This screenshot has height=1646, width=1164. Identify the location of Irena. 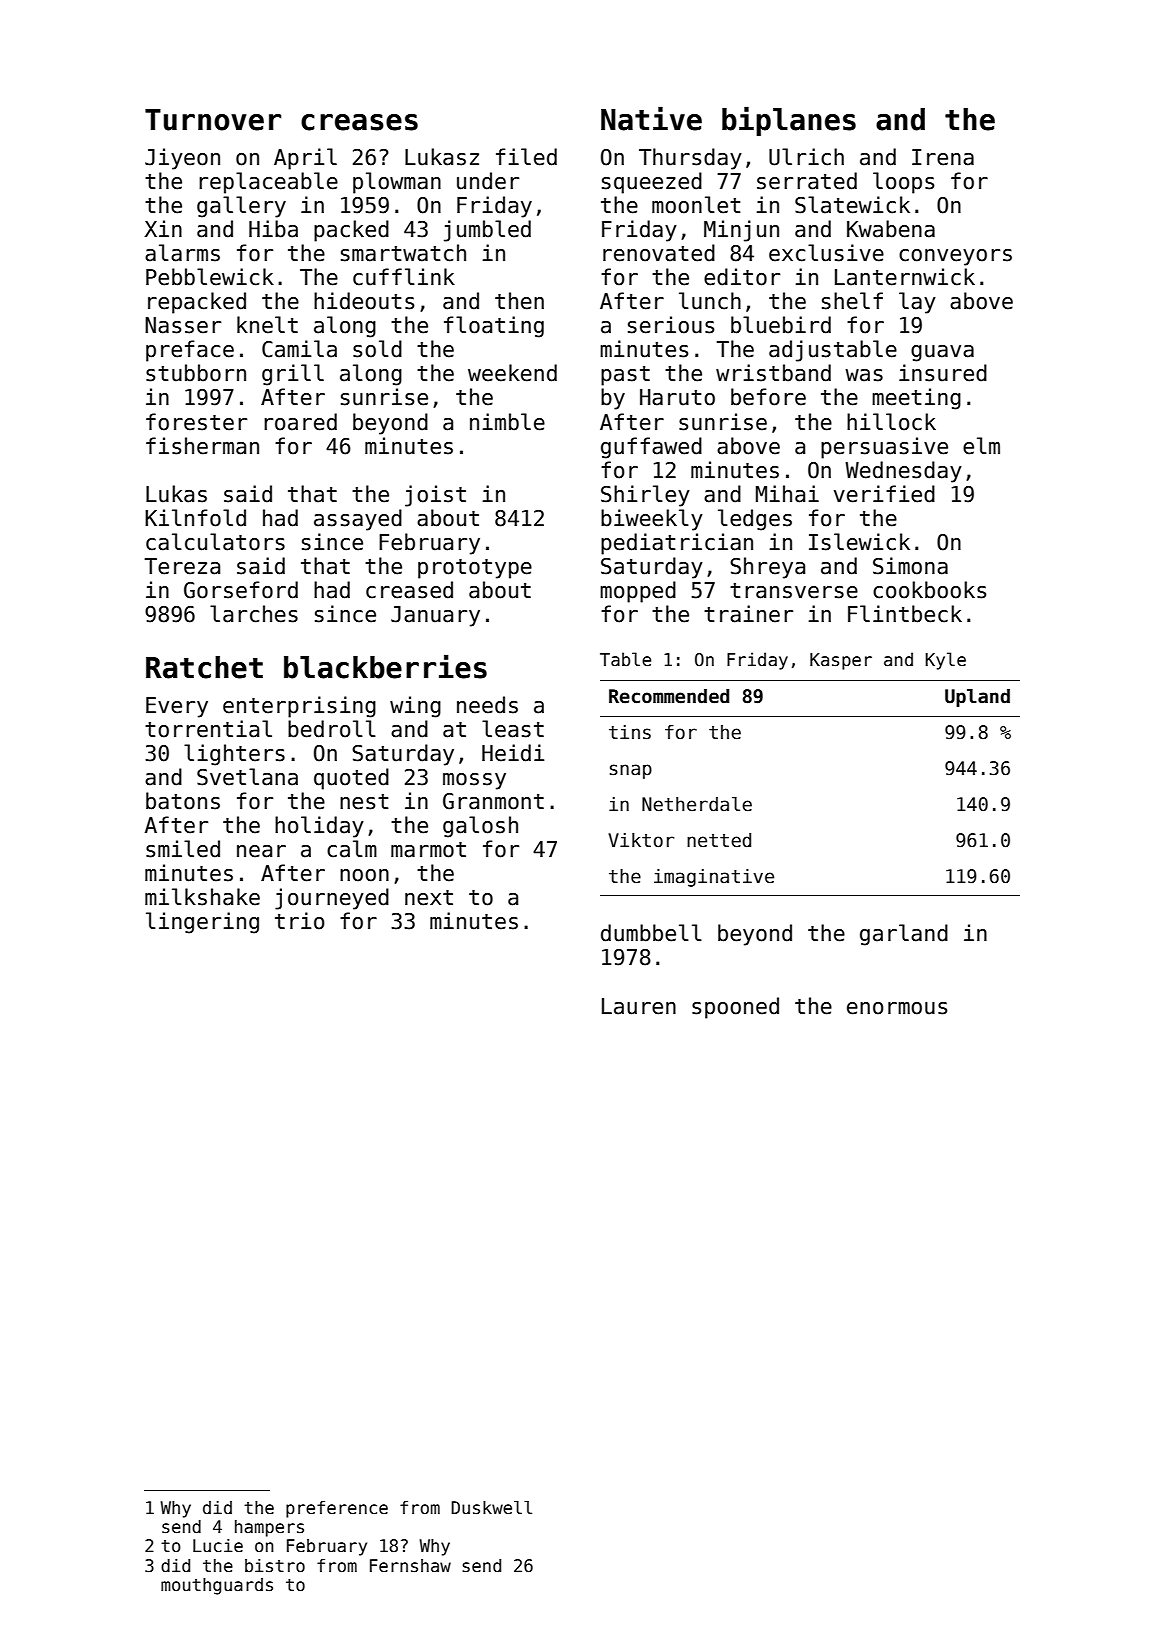
(943, 157).
